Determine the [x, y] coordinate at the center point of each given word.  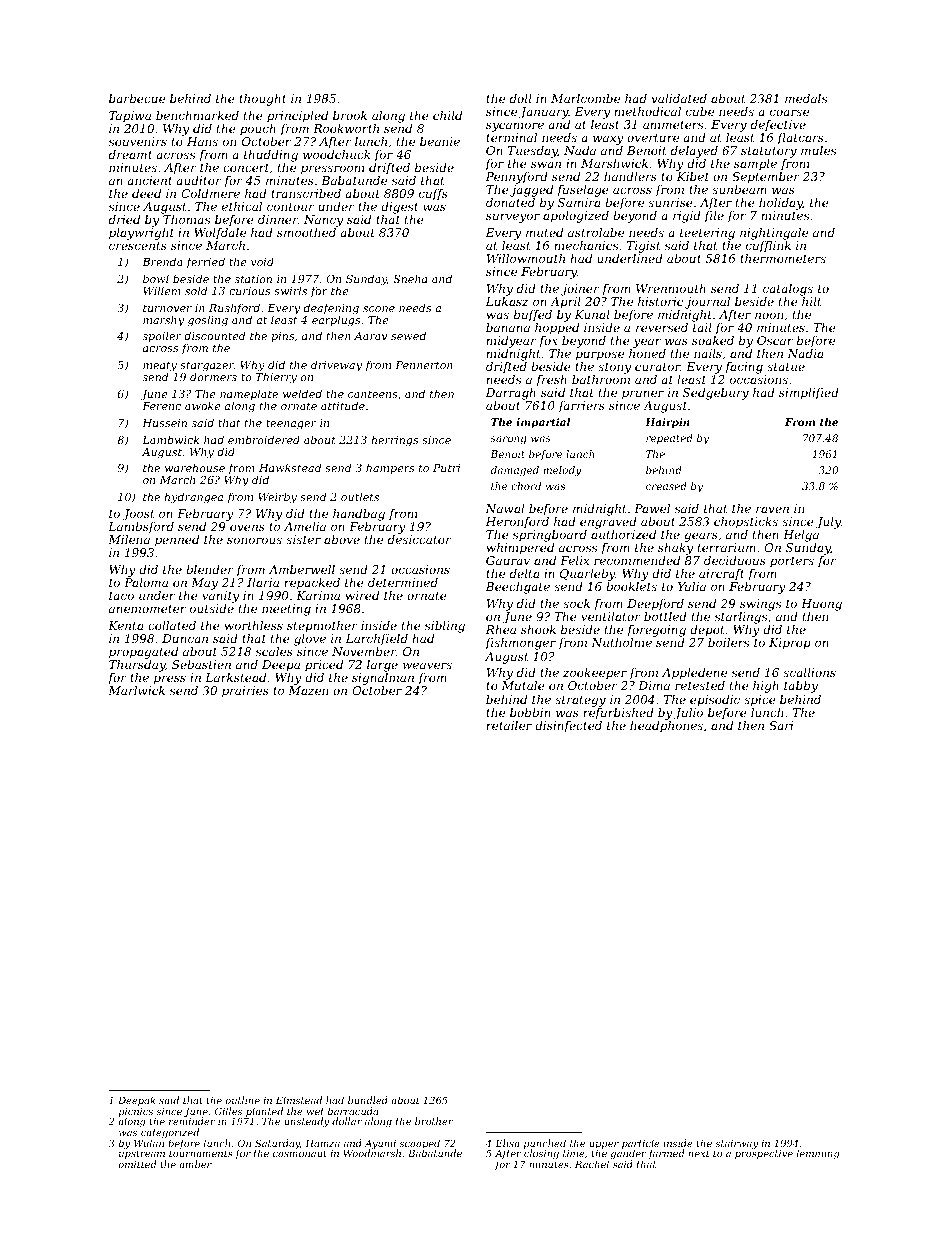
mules [818, 150]
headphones [666, 727]
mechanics [586, 245]
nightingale [774, 234]
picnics [137, 1113]
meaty [160, 367]
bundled [368, 1100]
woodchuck [336, 154]
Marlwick [136, 690]
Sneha [410, 278]
